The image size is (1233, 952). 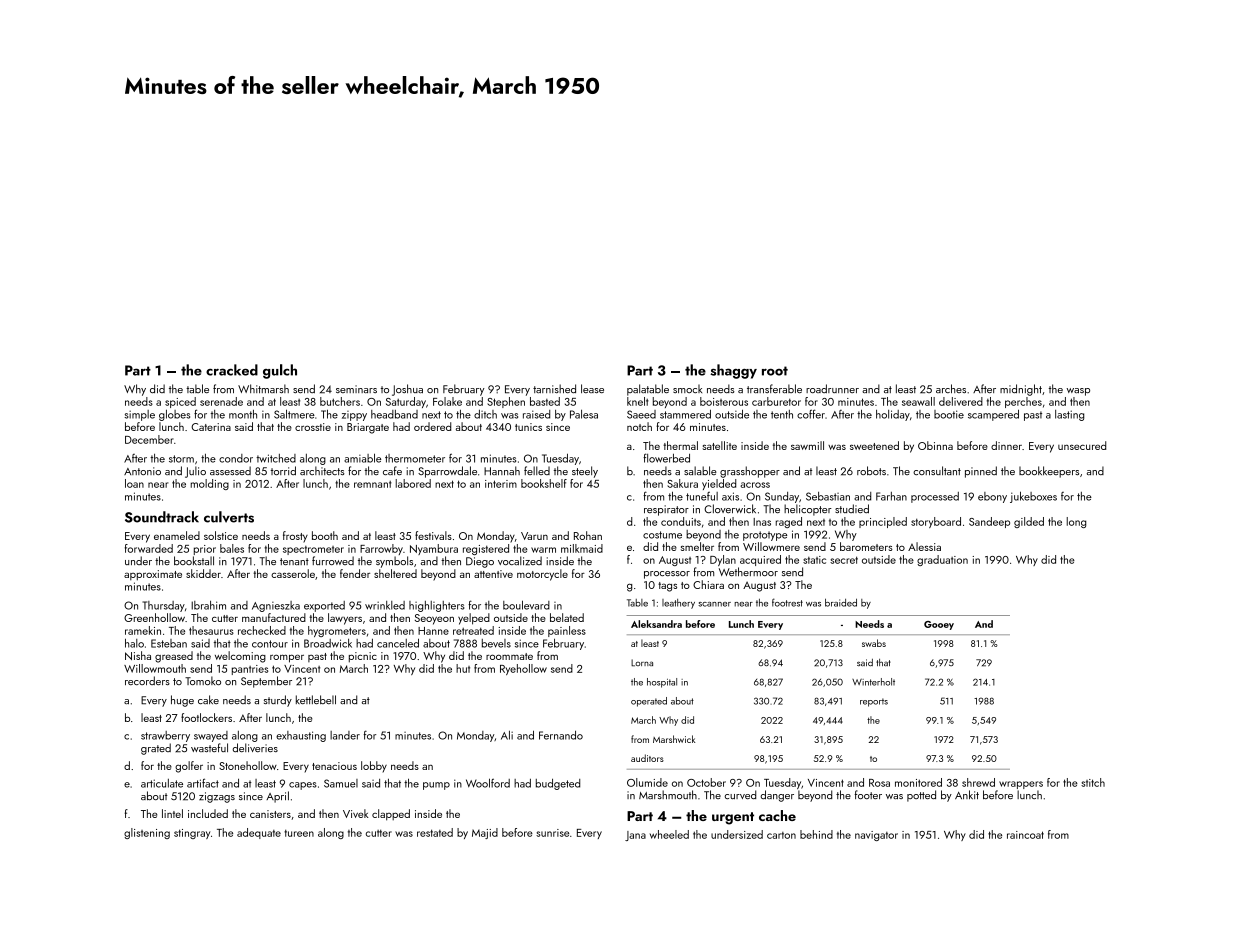 What do you see at coordinates (172, 813) in the screenshot?
I see `lintel` at bounding box center [172, 813].
